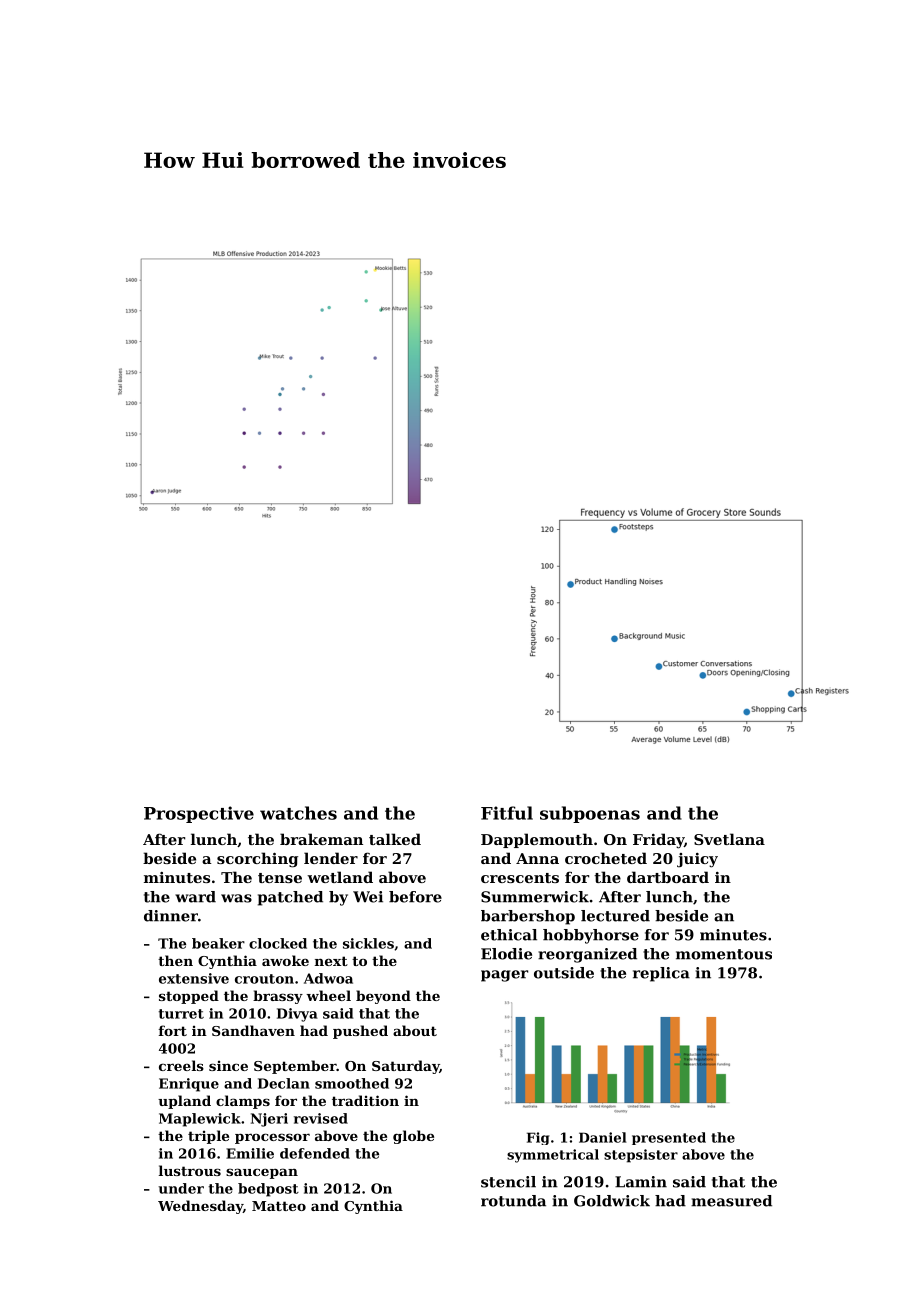 The height and width of the document is (1311, 924). Describe the element at coordinates (278, 943) in the document. I see `clocked` at that location.
